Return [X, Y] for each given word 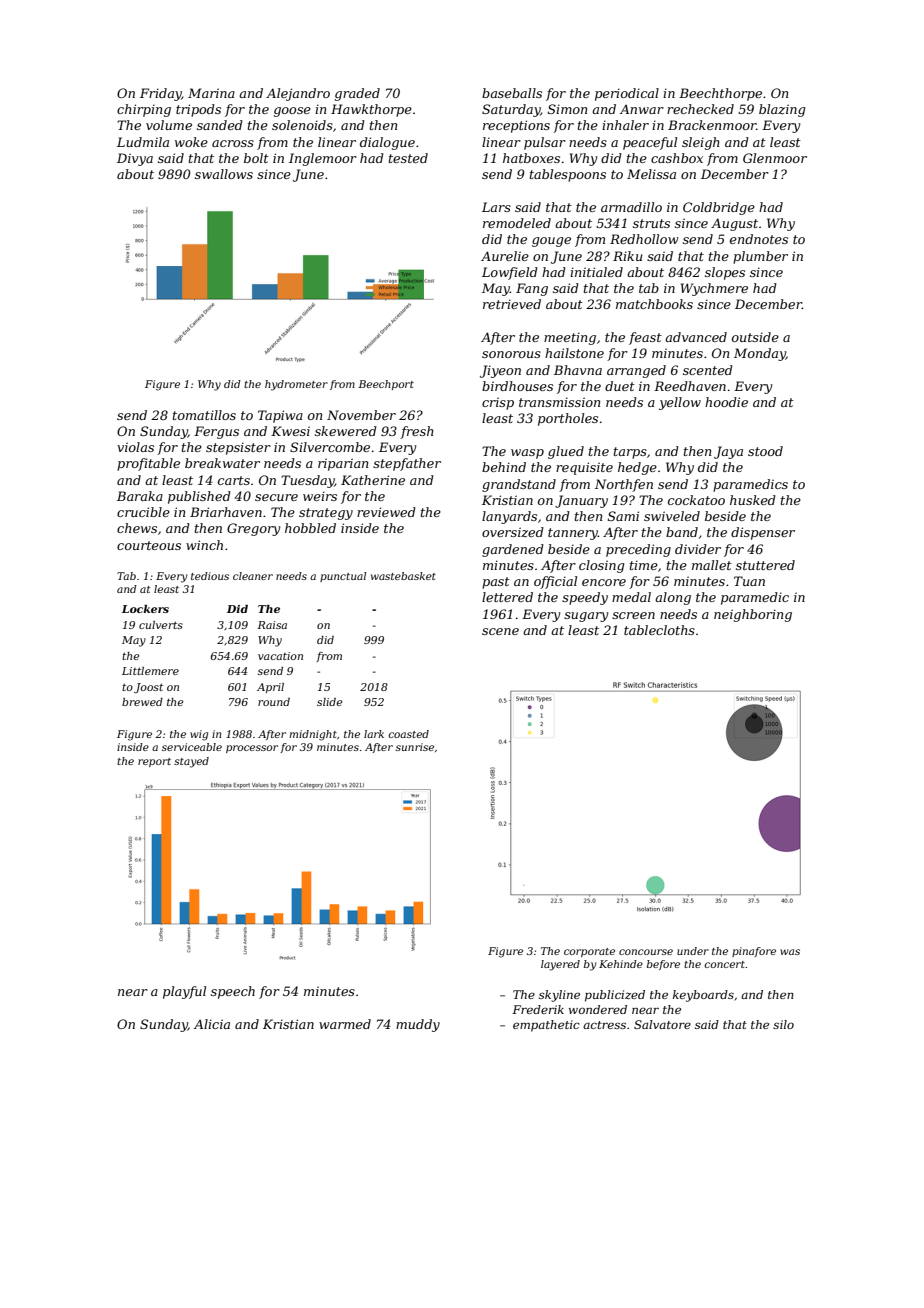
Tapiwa [280, 416]
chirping [144, 110]
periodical [627, 94]
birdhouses [517, 386]
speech [233, 992]
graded [357, 94]
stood [765, 451]
